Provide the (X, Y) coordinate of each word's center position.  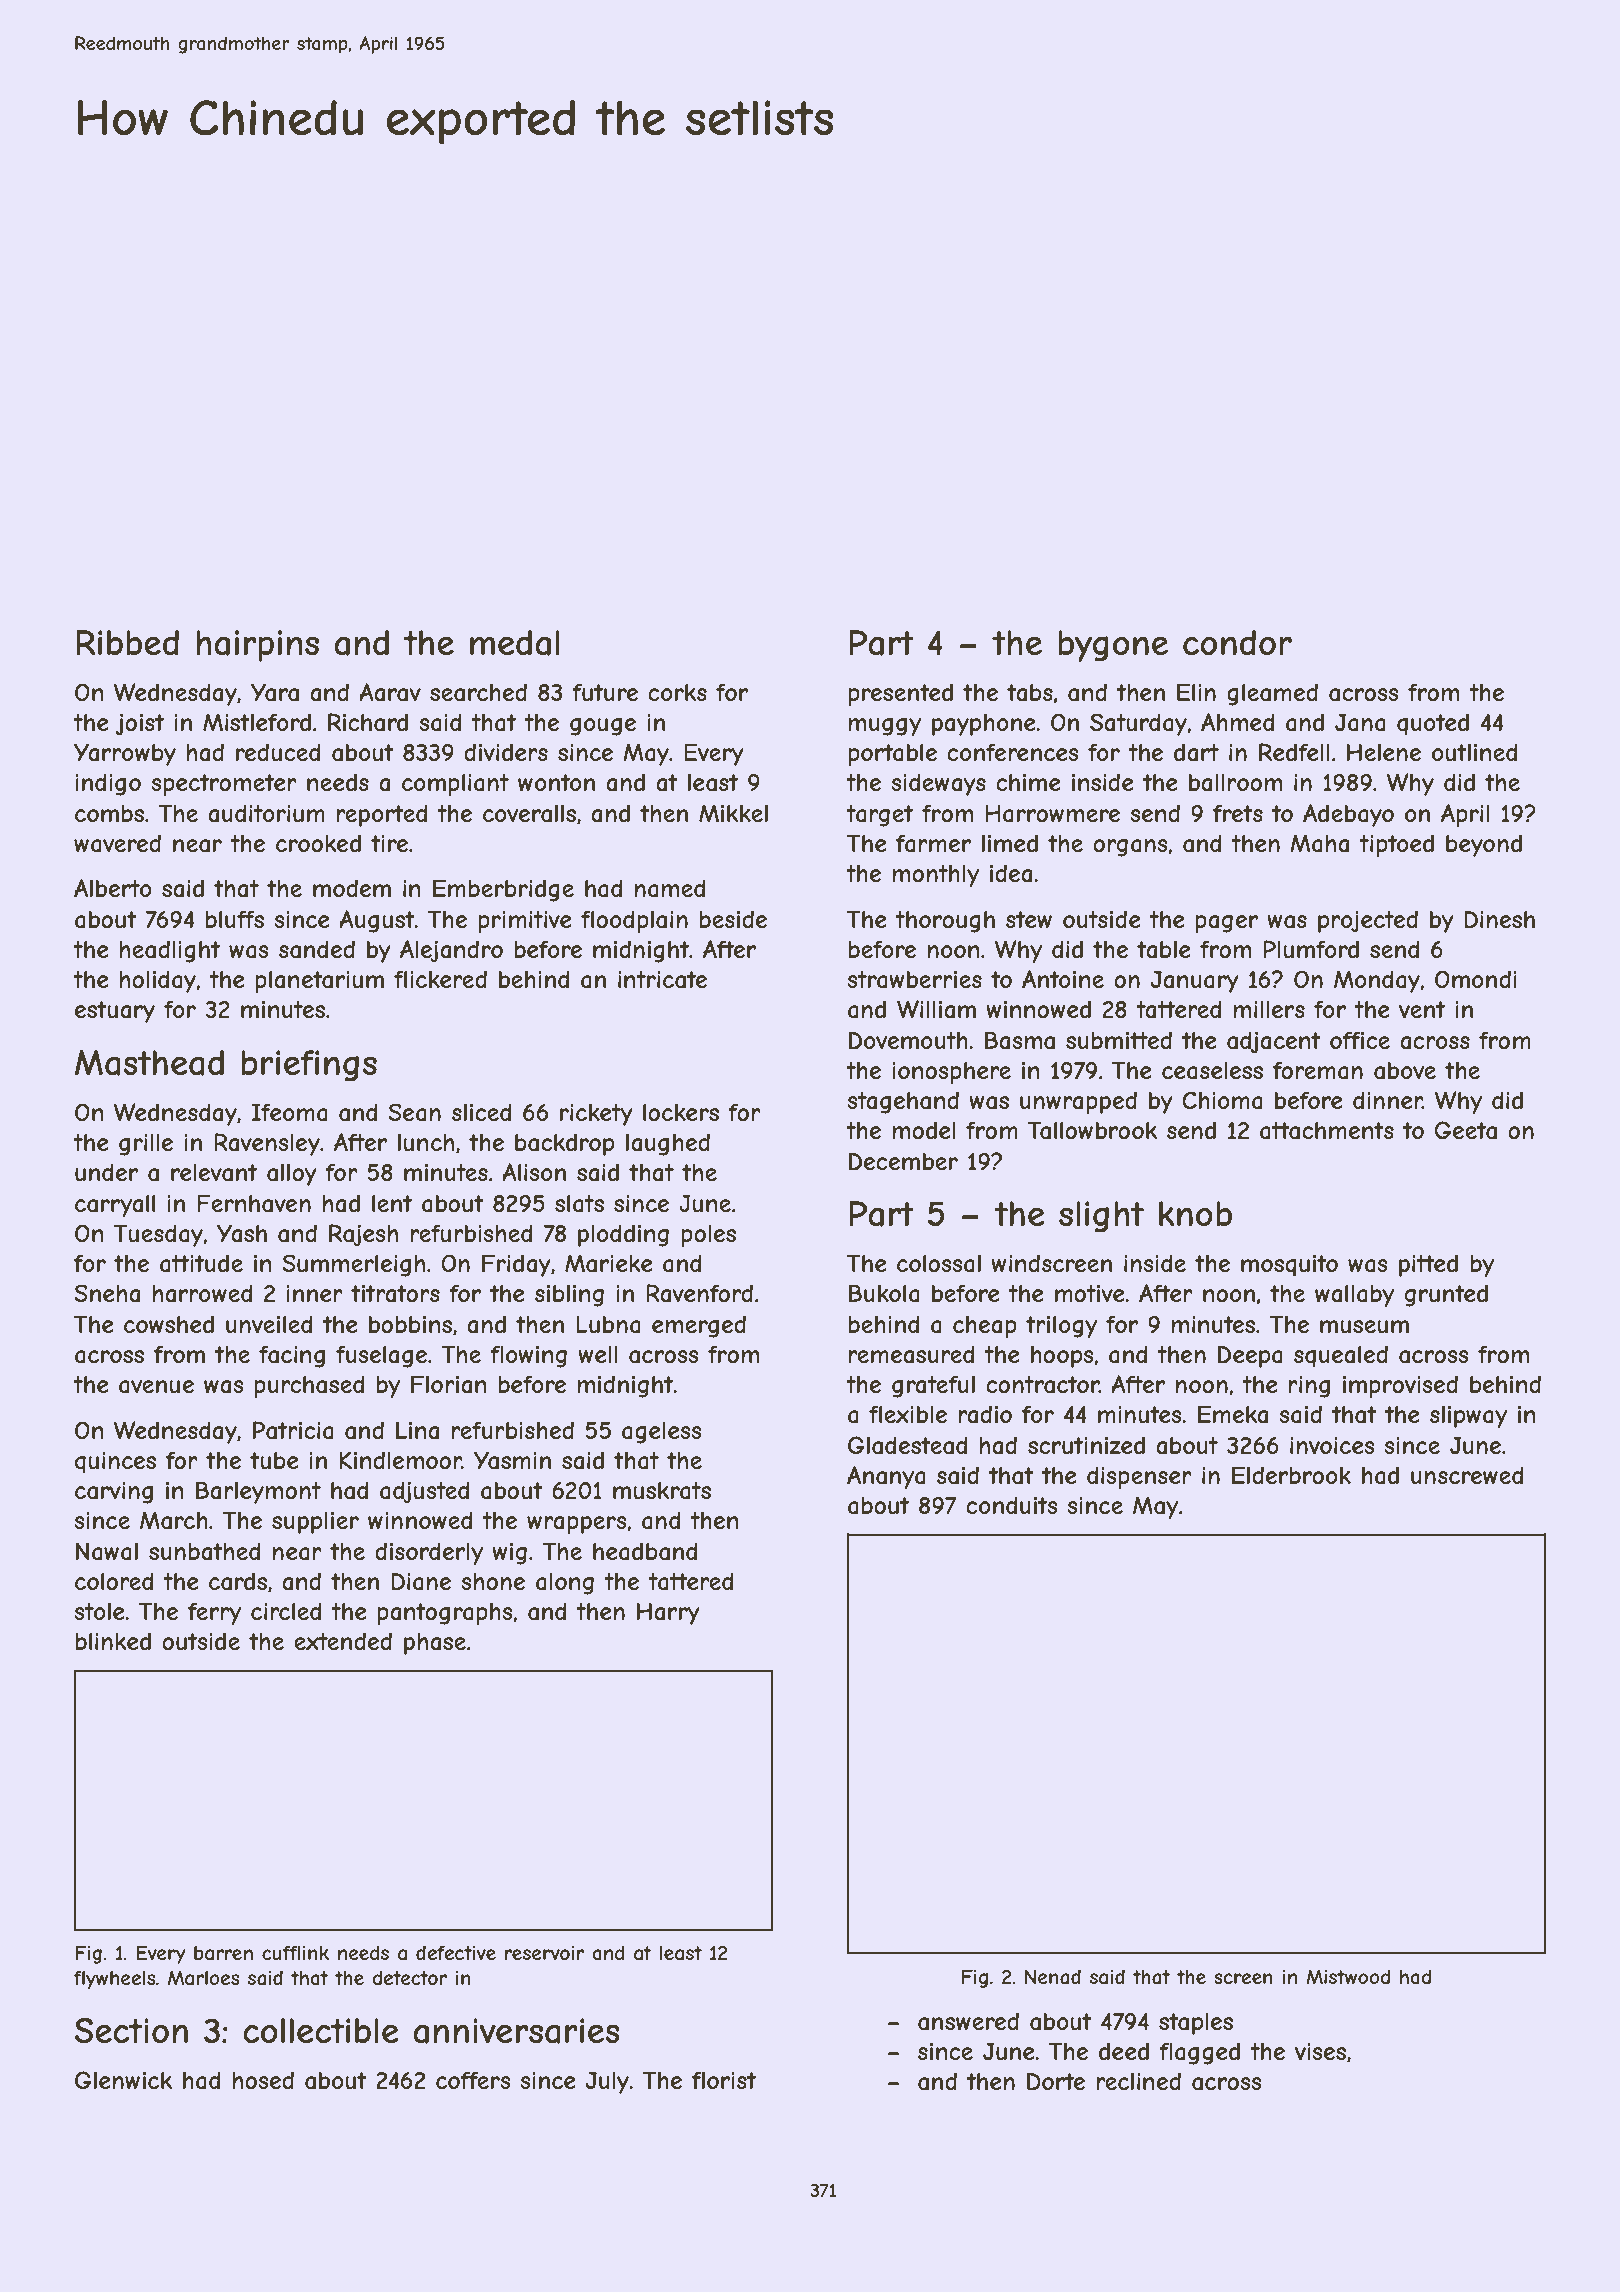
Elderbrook (1291, 1475)
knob (1195, 1213)
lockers (681, 1112)
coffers (473, 2080)
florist (724, 2080)
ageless (662, 1433)
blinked (113, 1641)
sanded (317, 949)
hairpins (257, 646)
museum (1364, 1326)
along (565, 1584)
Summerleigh (353, 1265)
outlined (1475, 752)
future (605, 692)
